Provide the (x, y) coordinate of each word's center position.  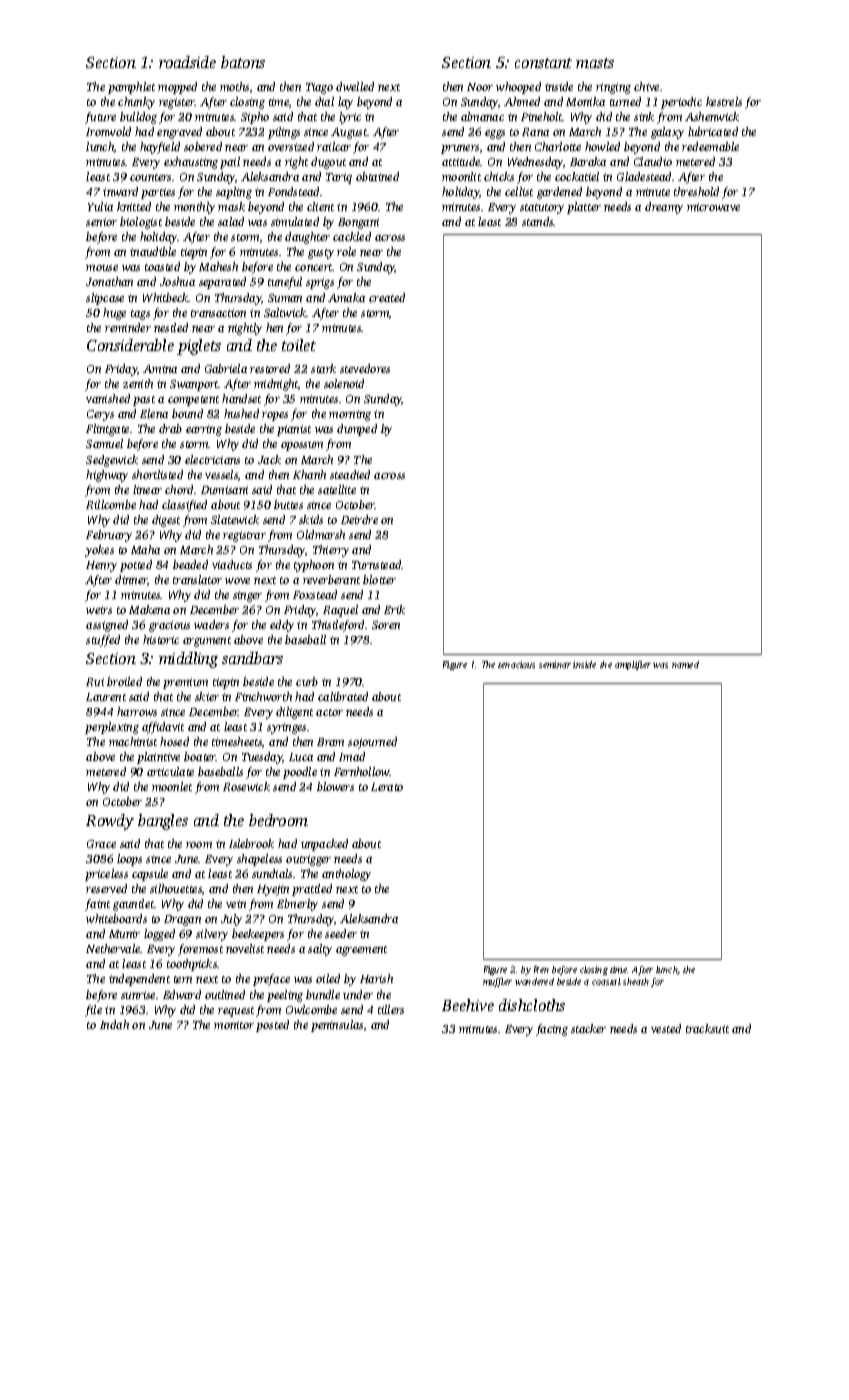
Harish (376, 978)
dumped (357, 430)
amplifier (633, 665)
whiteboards (116, 918)
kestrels (724, 101)
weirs (99, 610)
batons (243, 62)
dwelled (355, 86)
